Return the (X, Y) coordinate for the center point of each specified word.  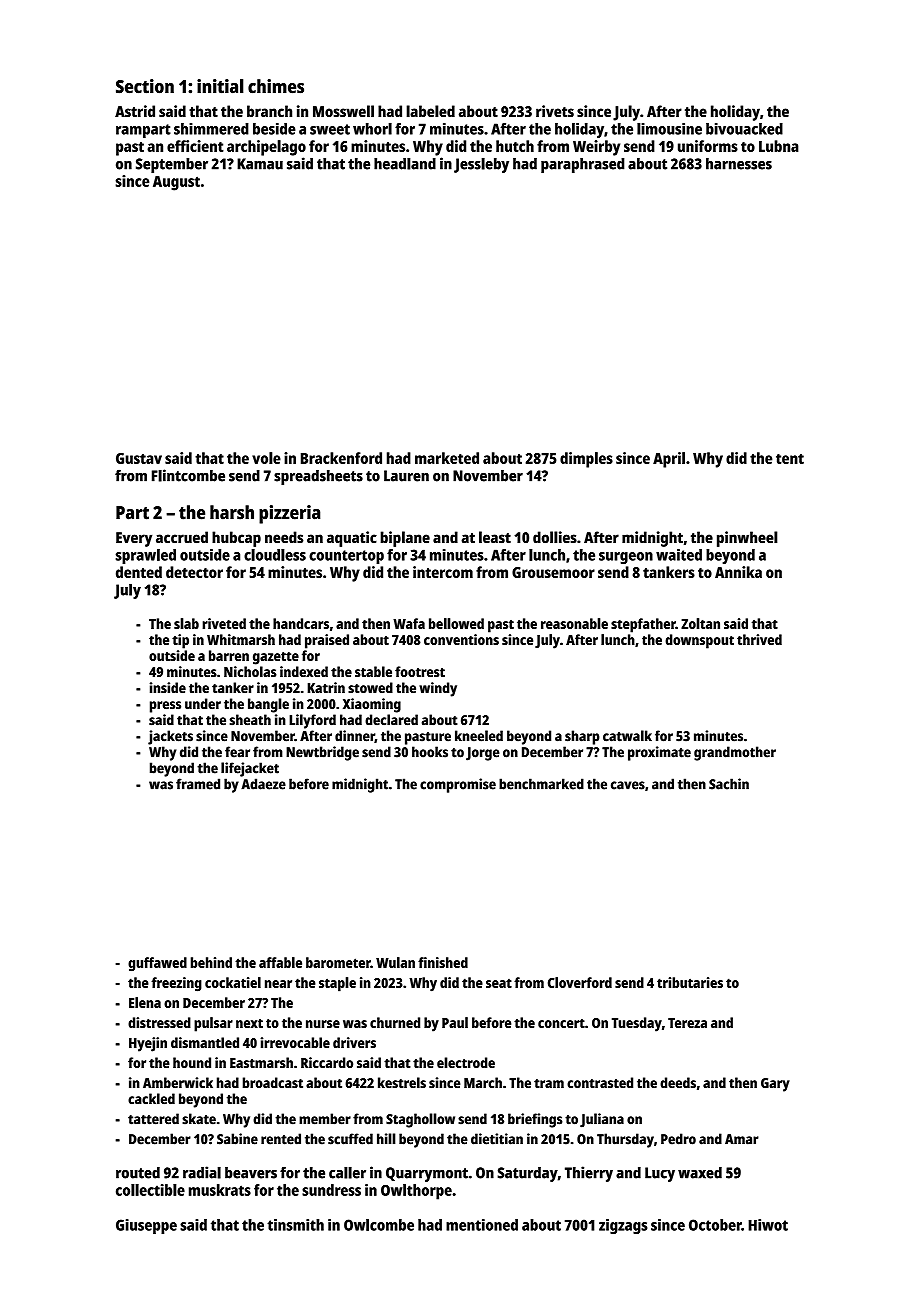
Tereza (687, 1023)
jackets (170, 737)
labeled (430, 111)
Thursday (625, 1140)
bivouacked (744, 129)
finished (443, 962)
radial (202, 1172)
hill (386, 1139)
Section (145, 86)
